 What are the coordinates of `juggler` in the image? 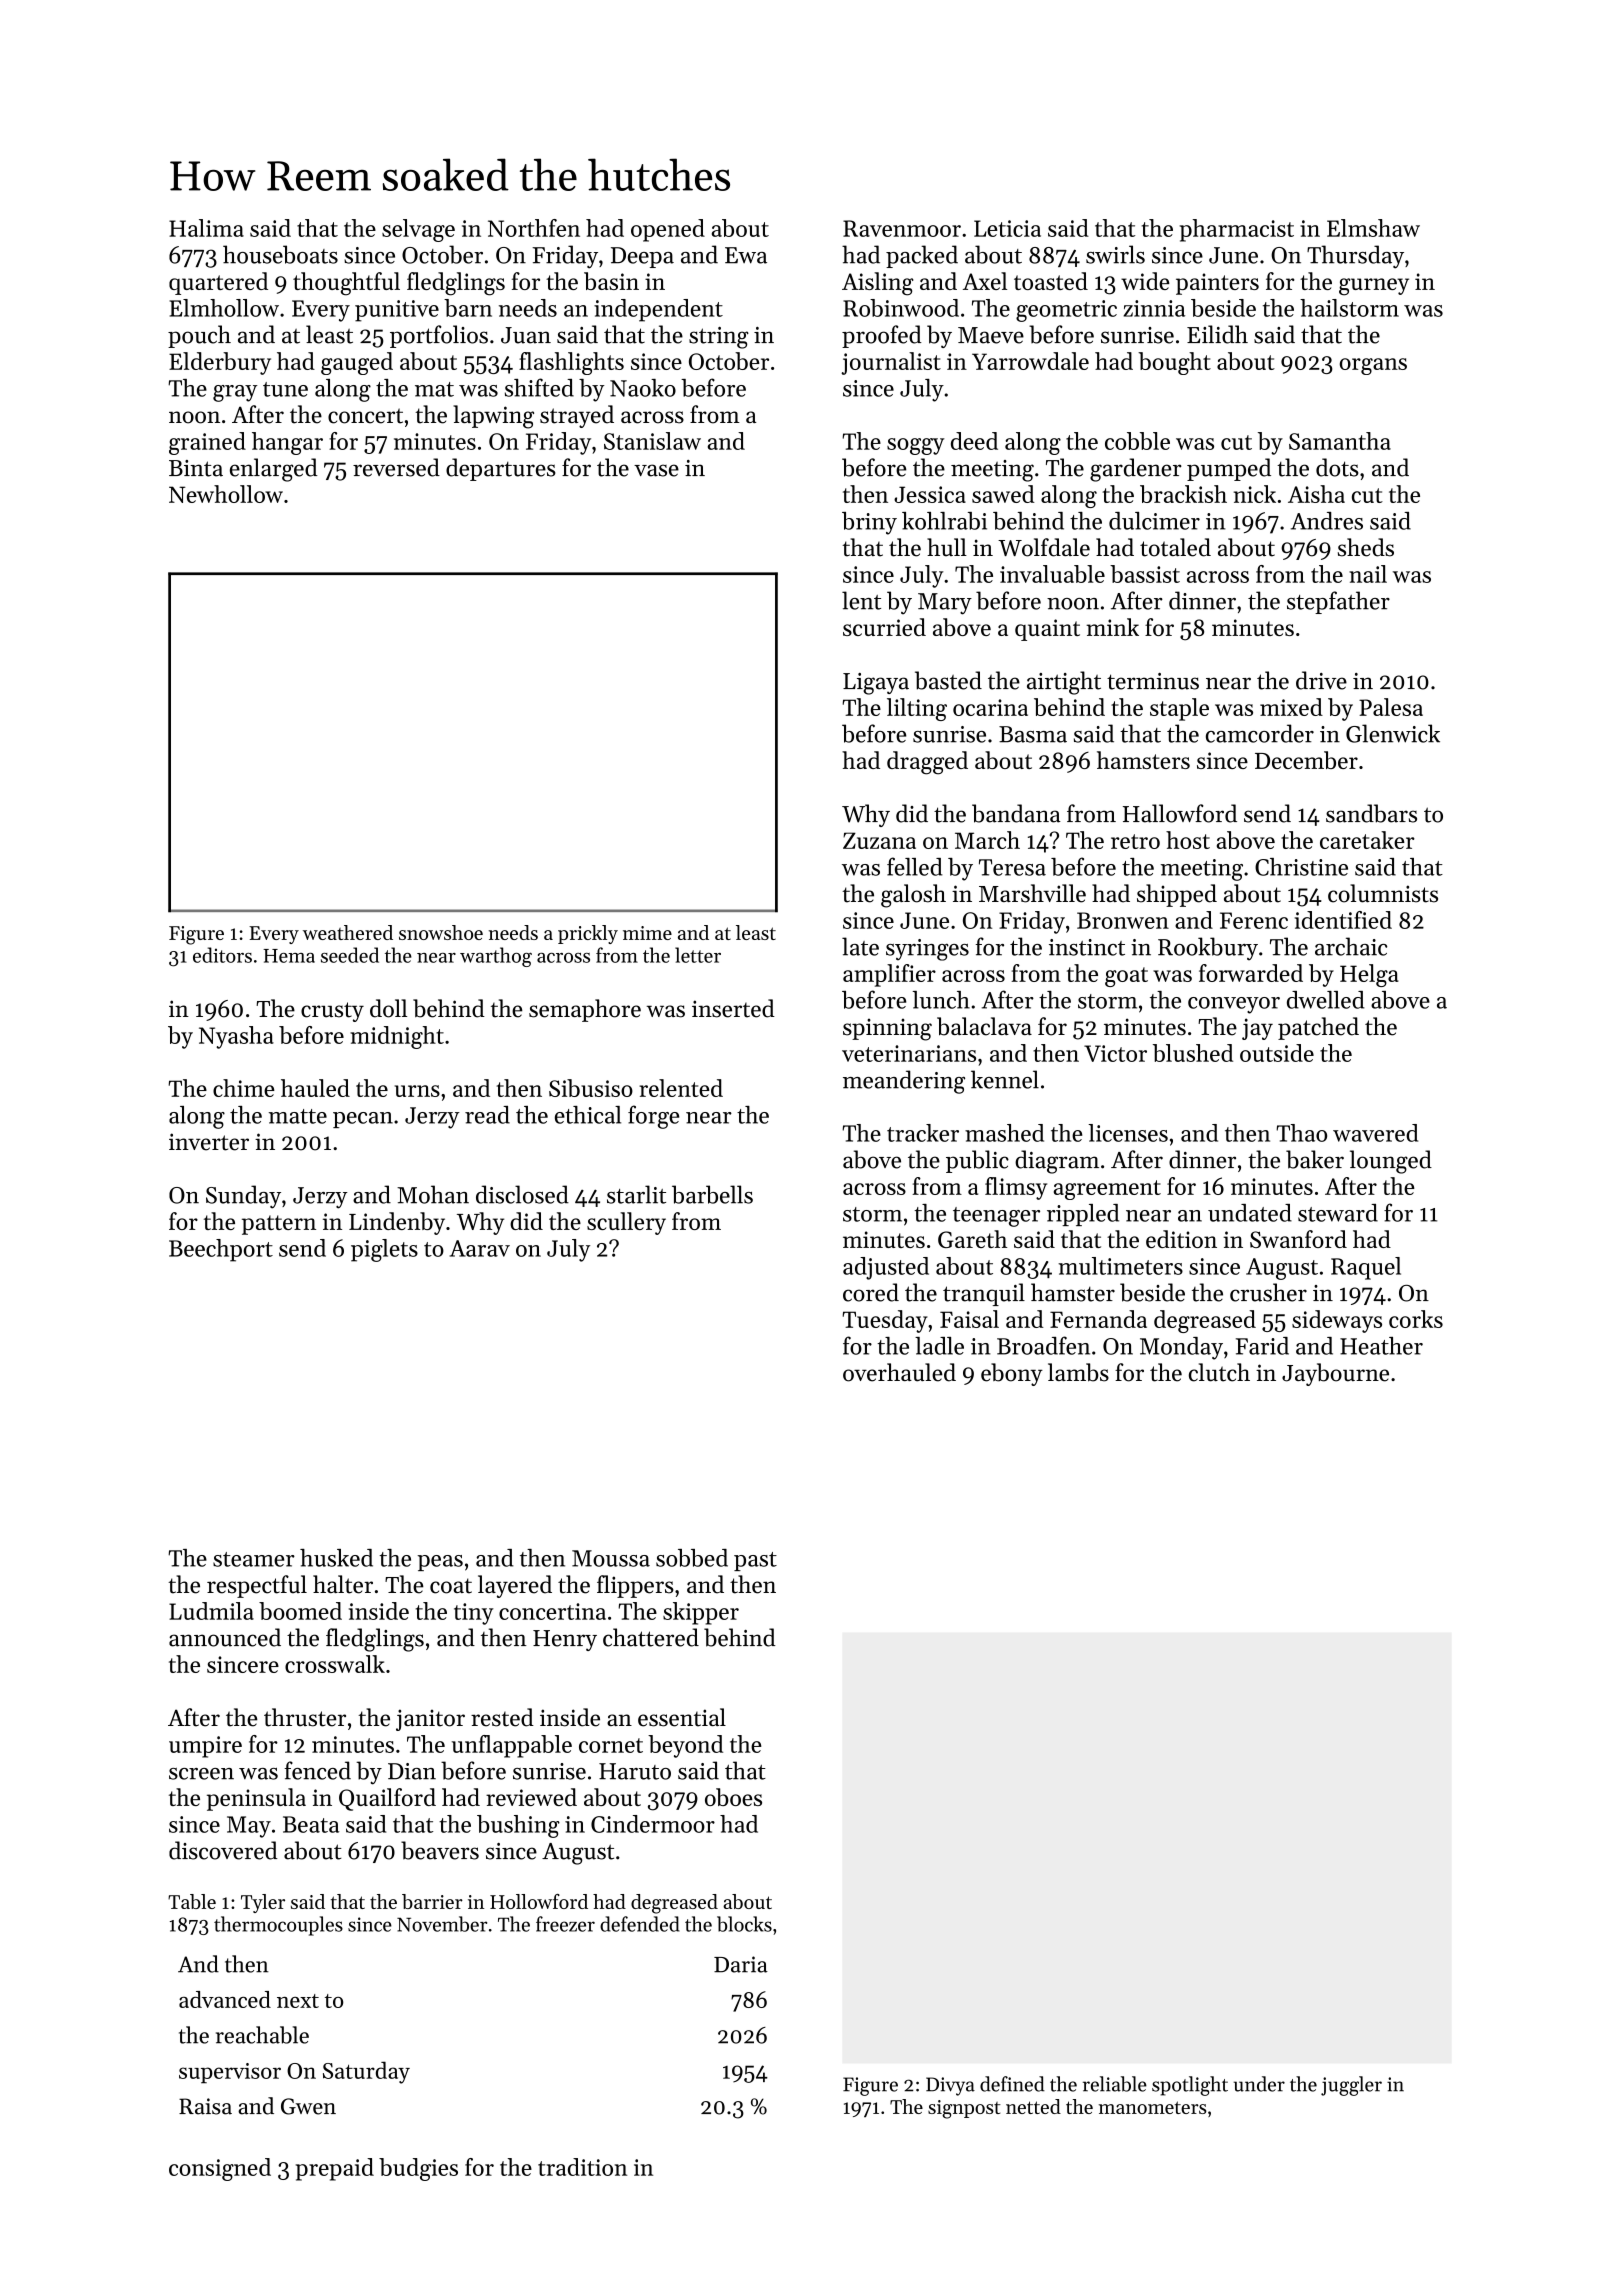 It's located at (1351, 2086).
